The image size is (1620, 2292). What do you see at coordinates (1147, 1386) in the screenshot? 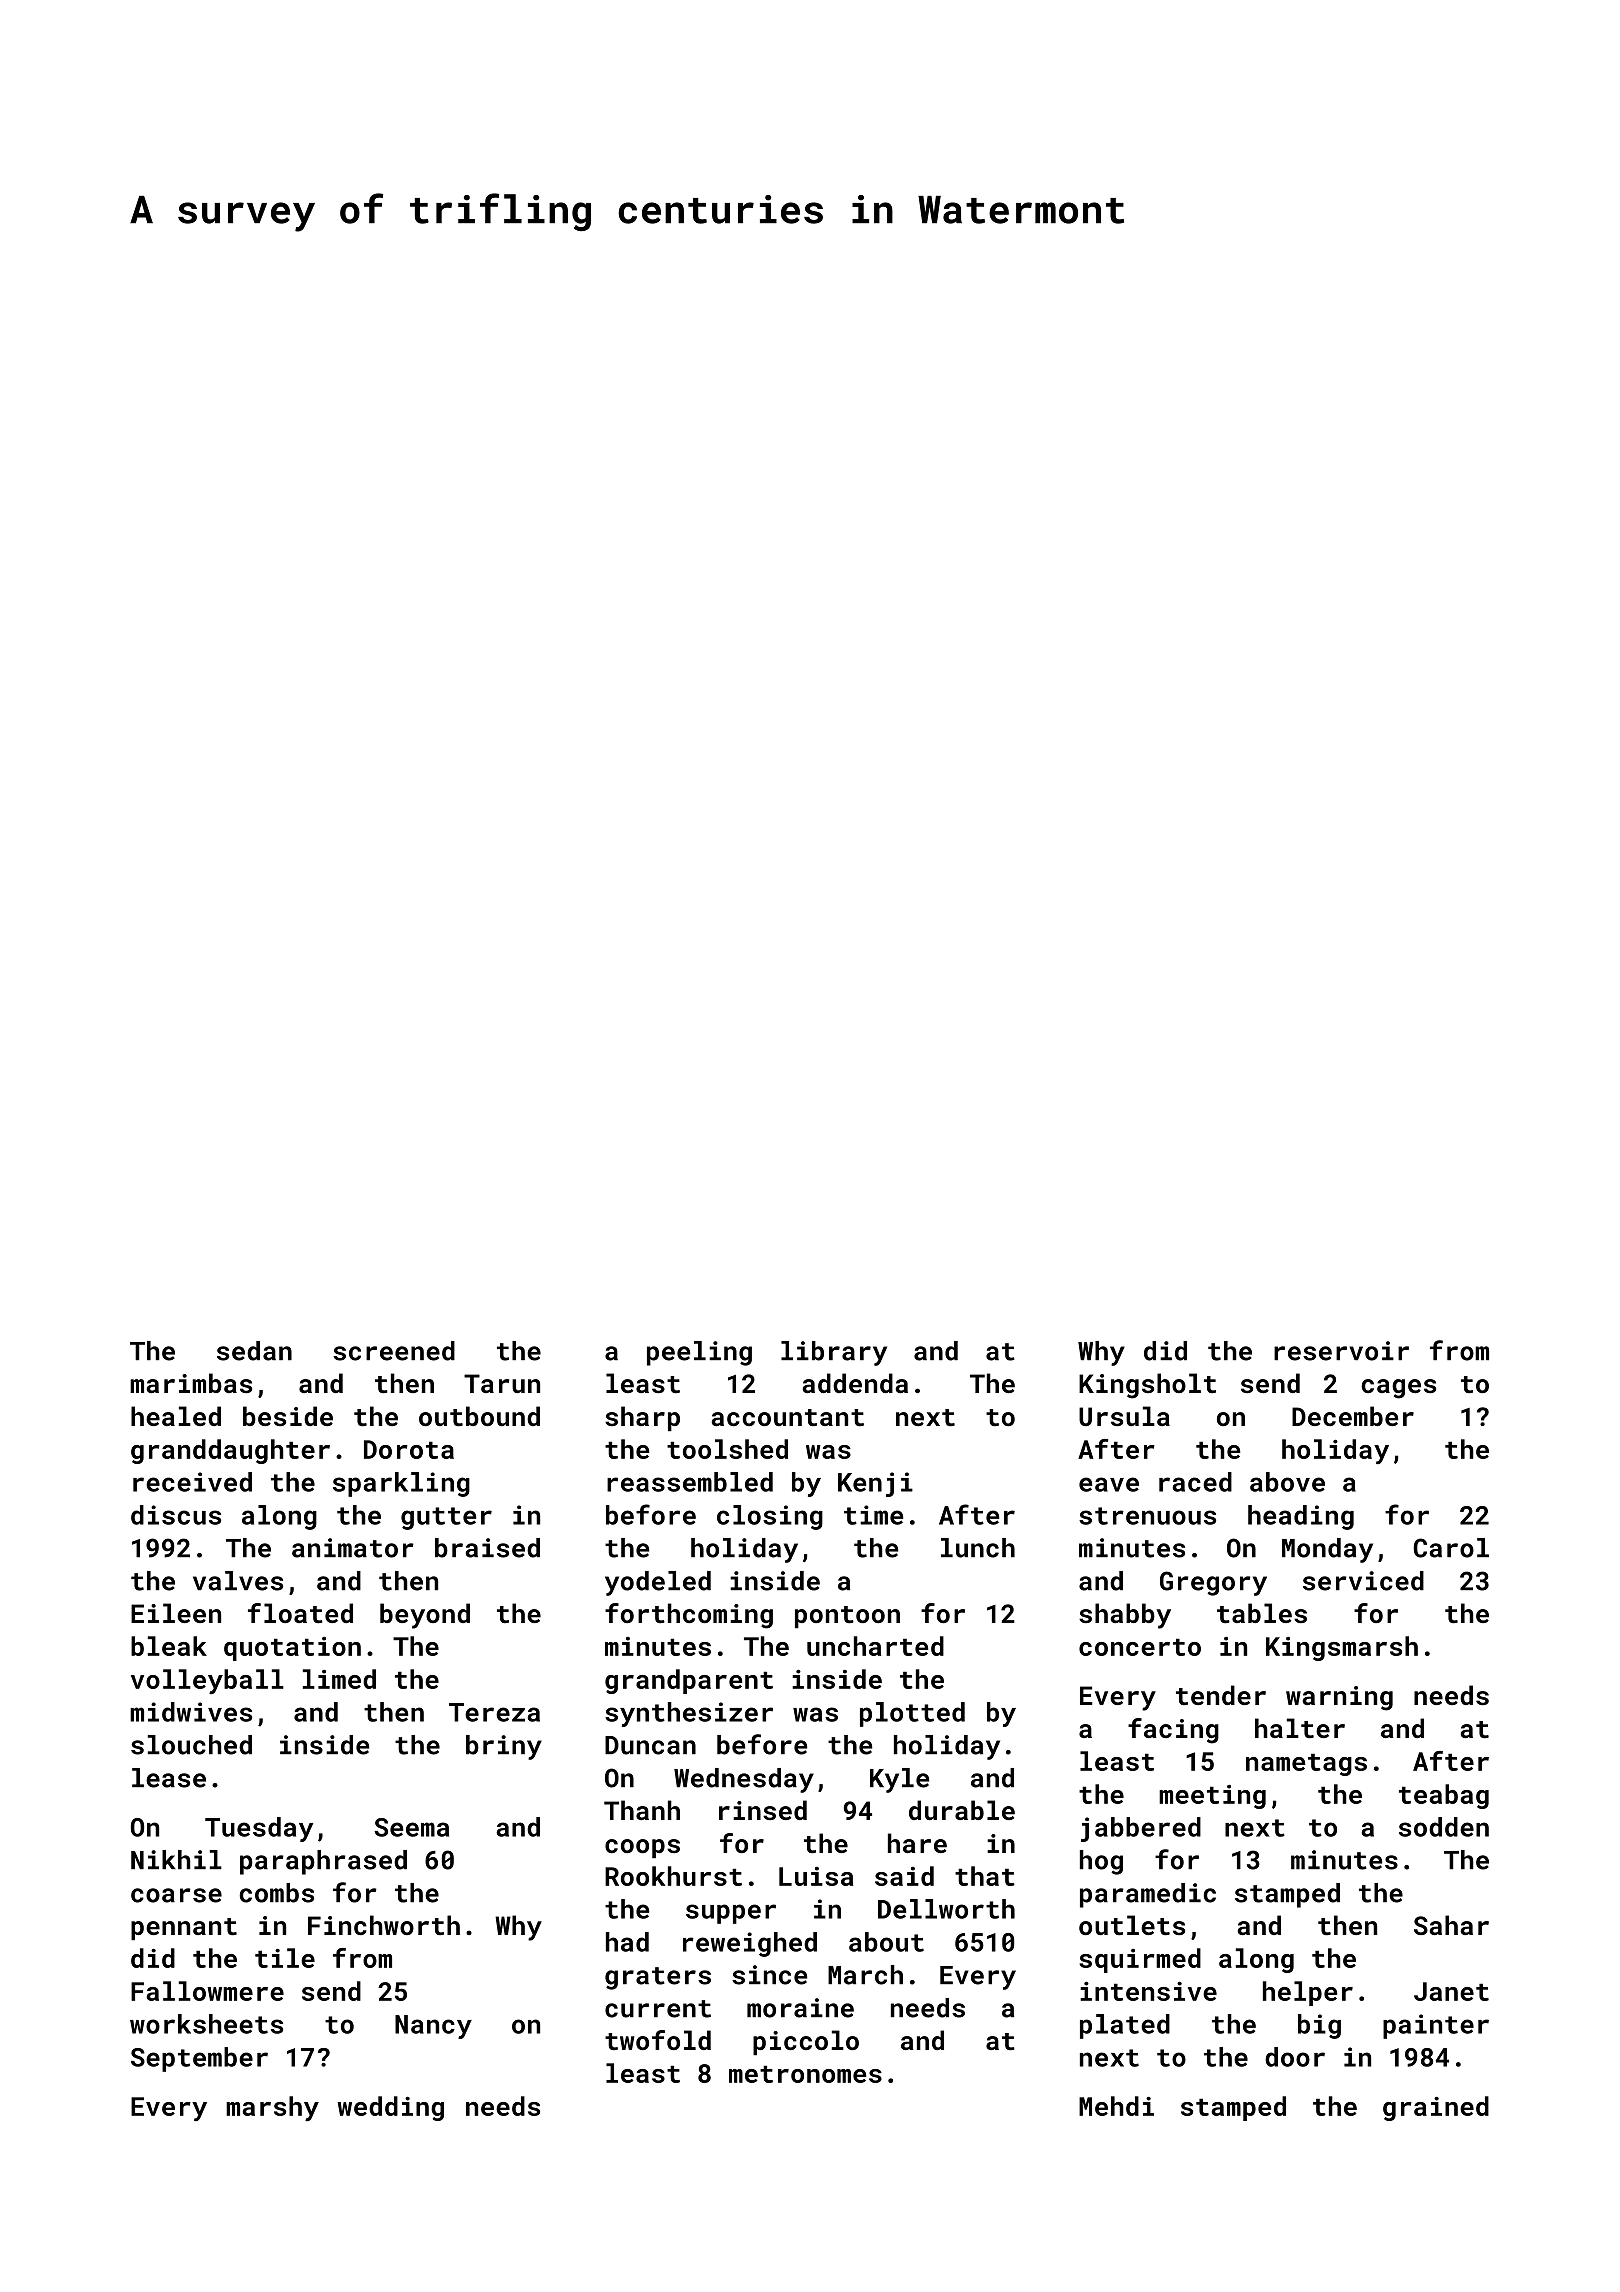
I see `Kingsholt` at bounding box center [1147, 1386].
